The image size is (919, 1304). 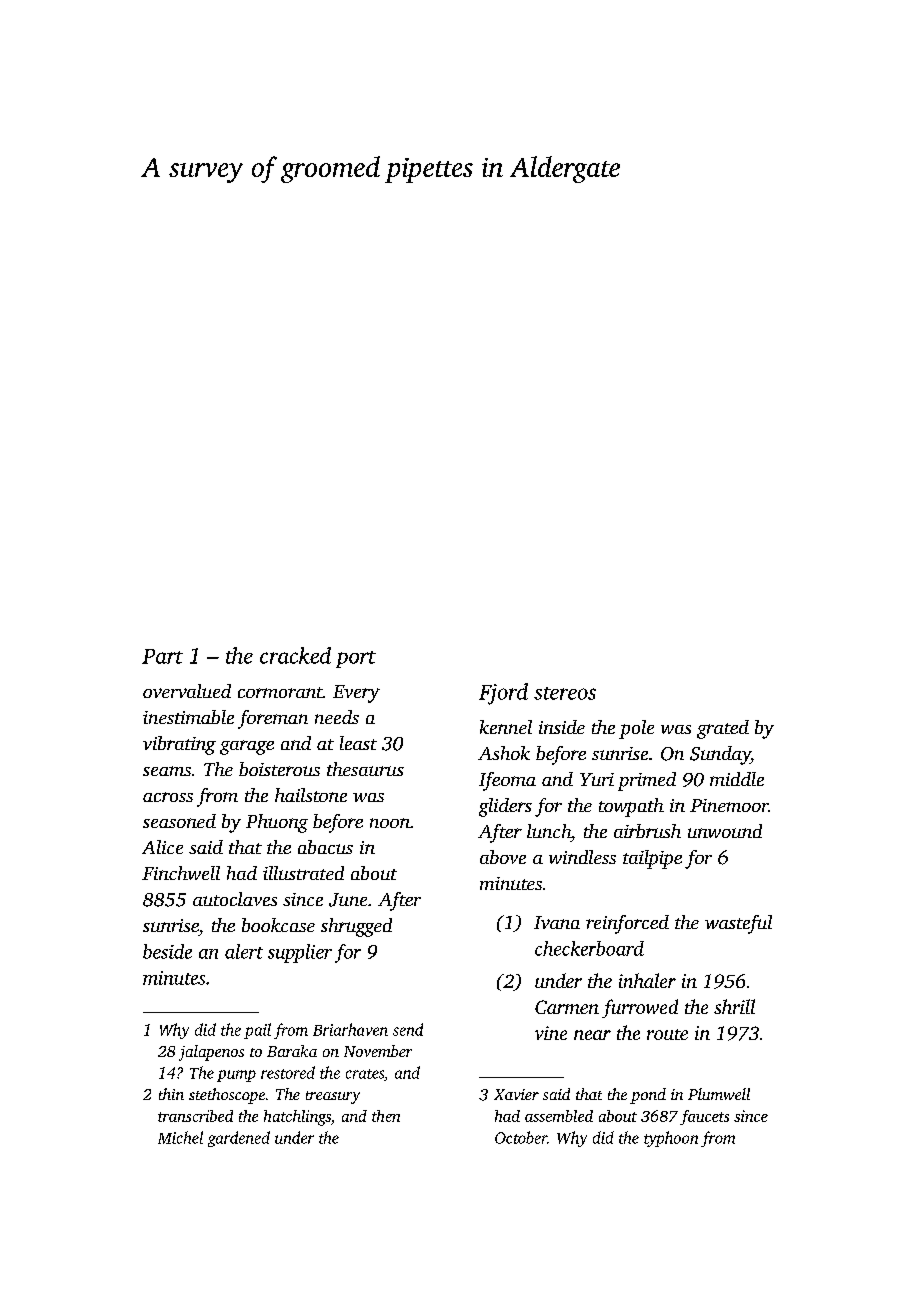 What do you see at coordinates (295, 655) in the image?
I see `cracked` at bounding box center [295, 655].
